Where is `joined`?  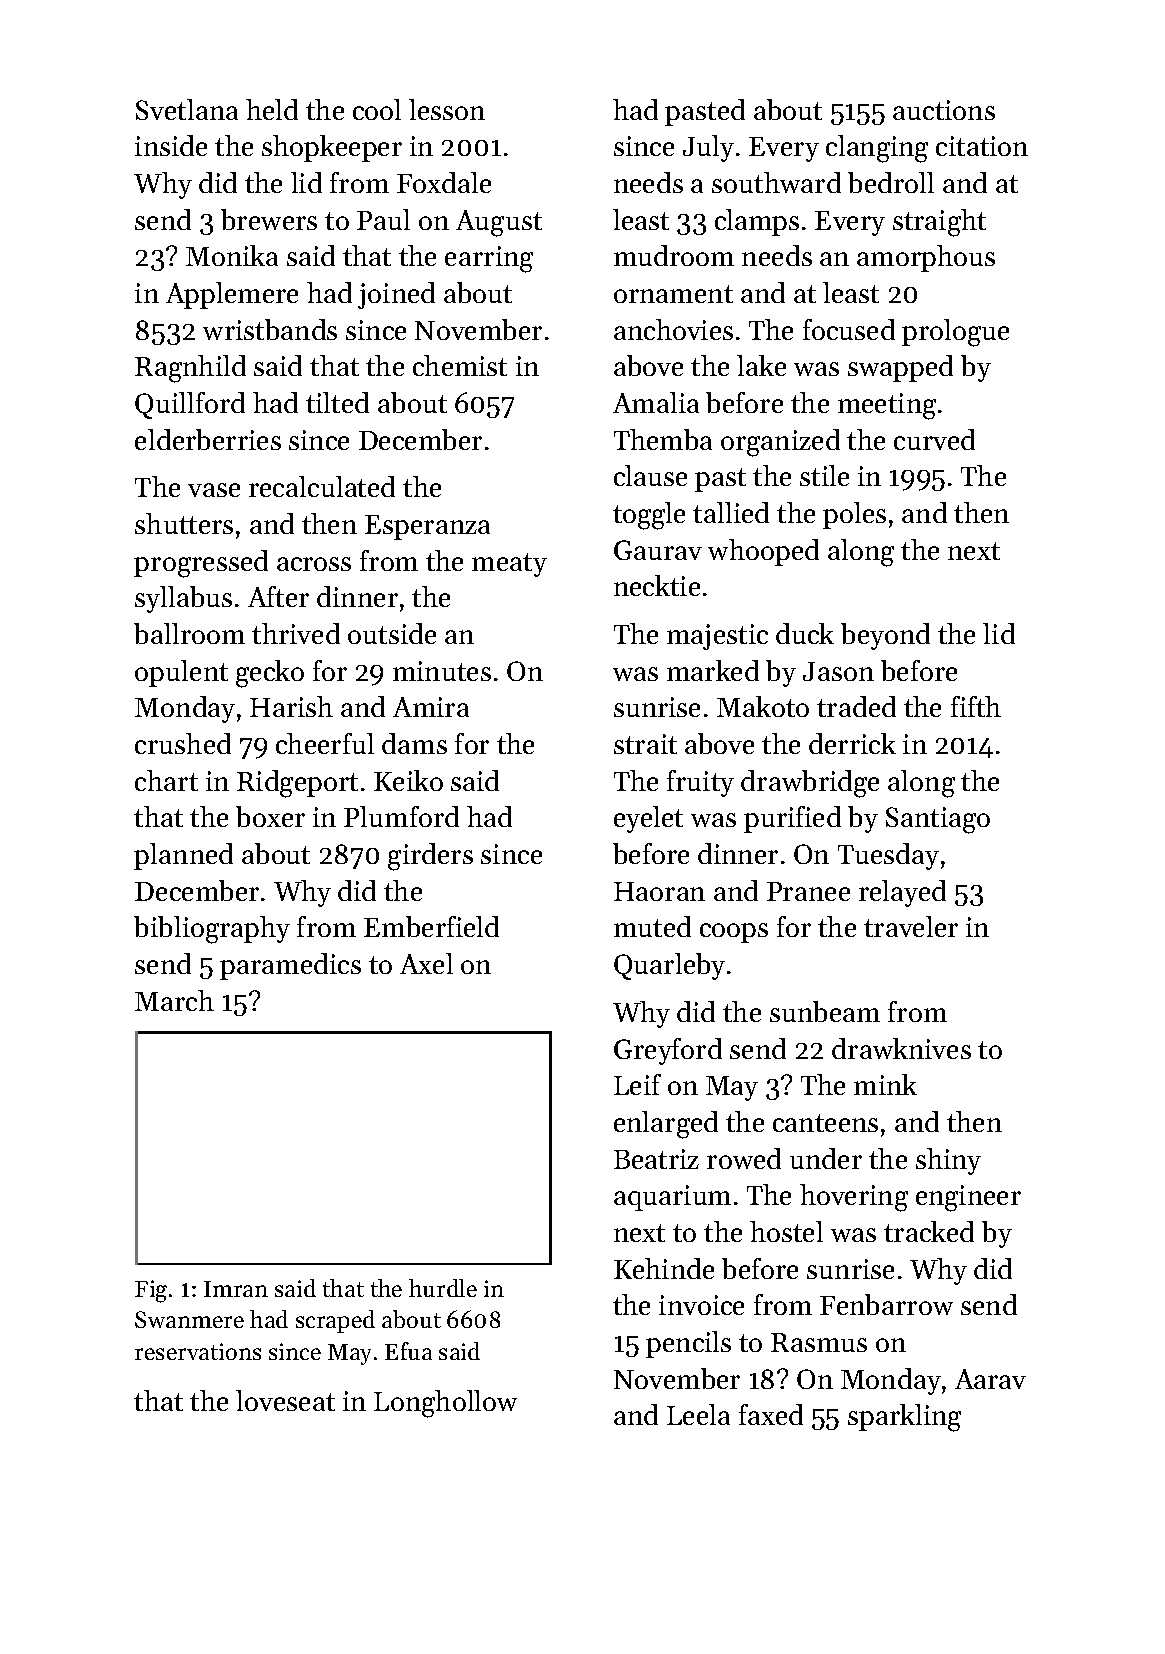
joined is located at coordinates (396, 295).
